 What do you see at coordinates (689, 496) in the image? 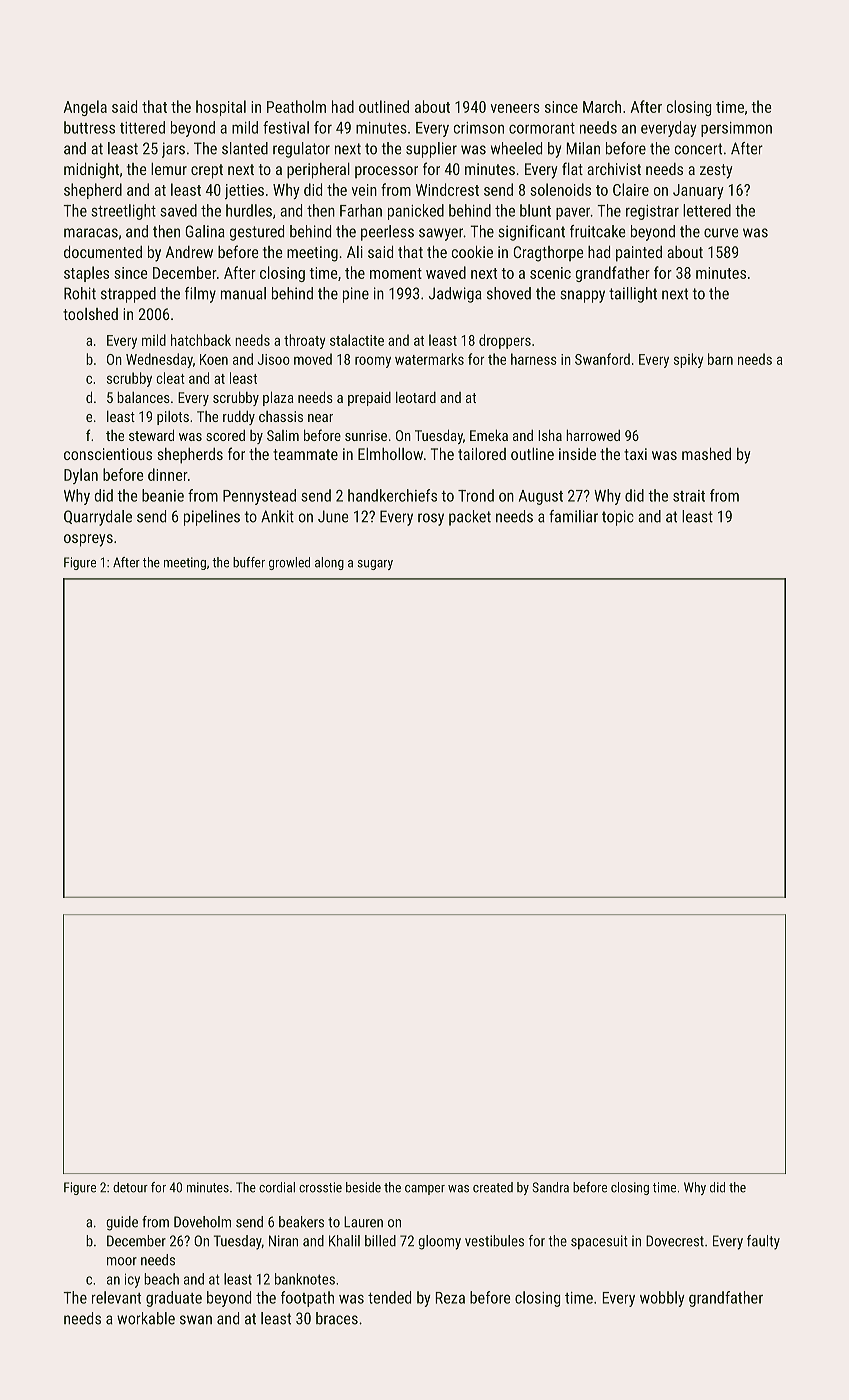
I see `strait` at bounding box center [689, 496].
